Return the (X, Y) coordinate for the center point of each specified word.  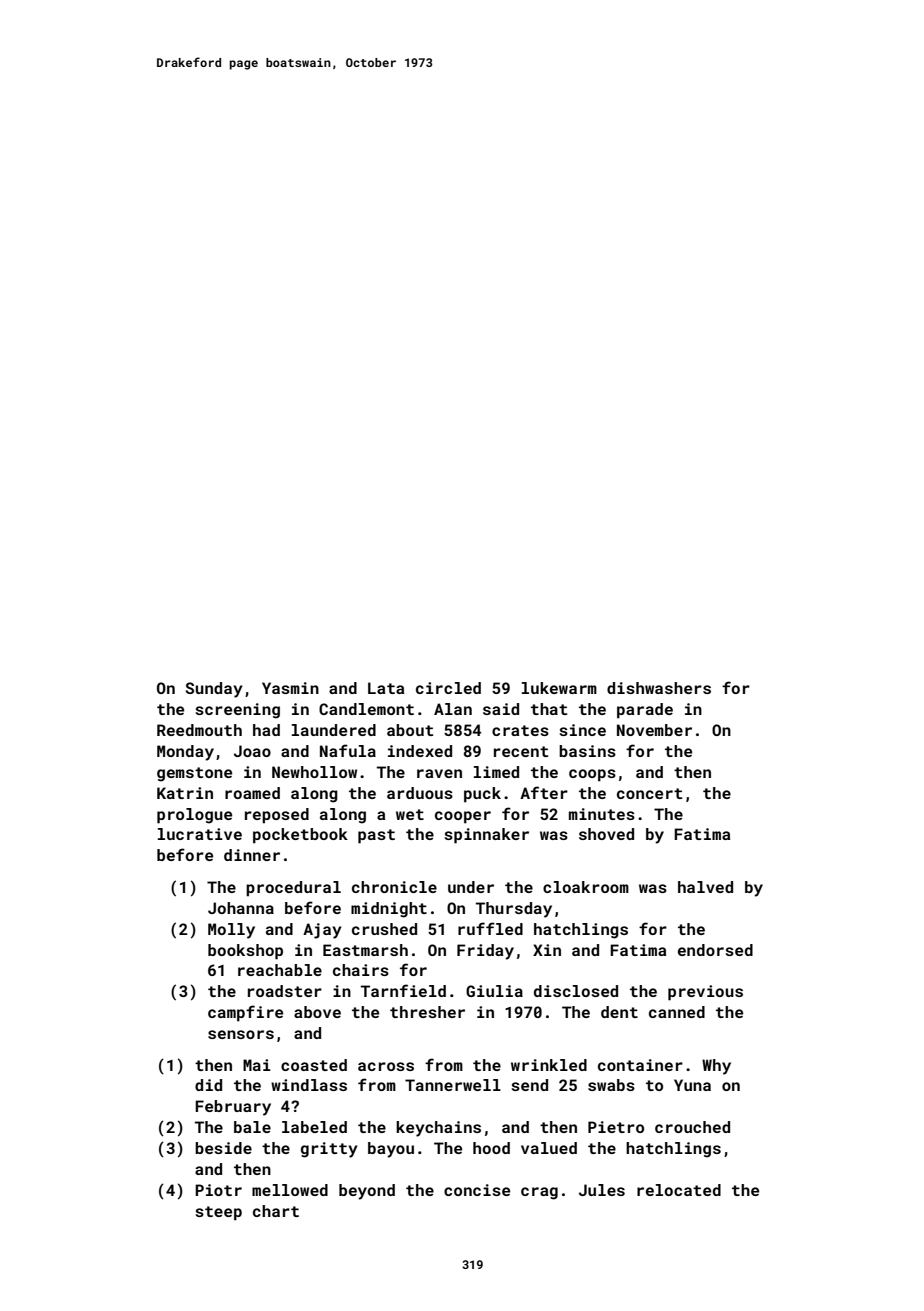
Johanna (241, 908)
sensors (241, 1034)
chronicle (394, 887)
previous (705, 993)
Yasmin (290, 688)
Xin (547, 950)
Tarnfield (403, 990)
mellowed (290, 1190)
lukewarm (559, 688)
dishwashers (659, 688)
